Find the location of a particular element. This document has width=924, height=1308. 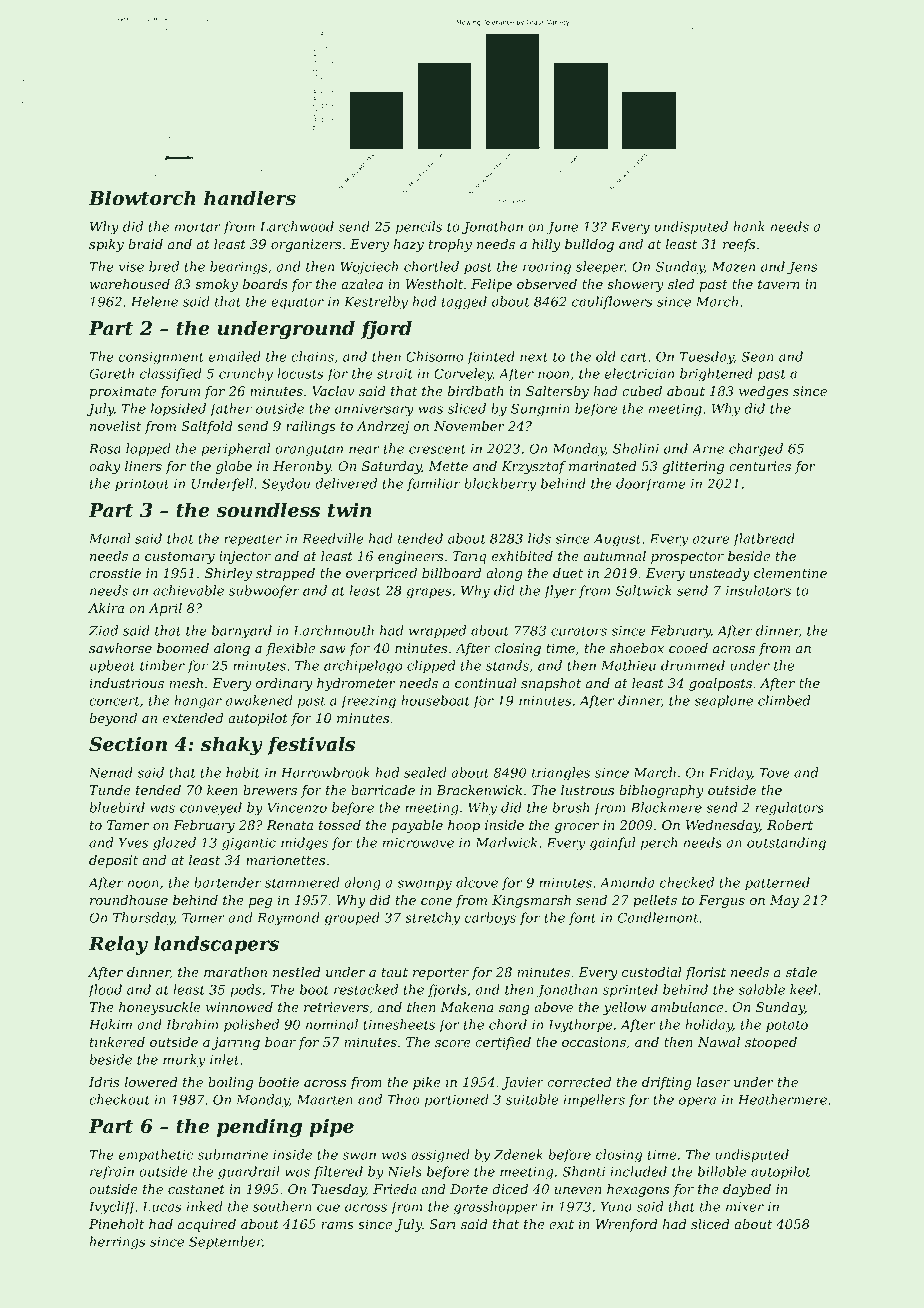

honeysuckle is located at coordinates (160, 1008).
